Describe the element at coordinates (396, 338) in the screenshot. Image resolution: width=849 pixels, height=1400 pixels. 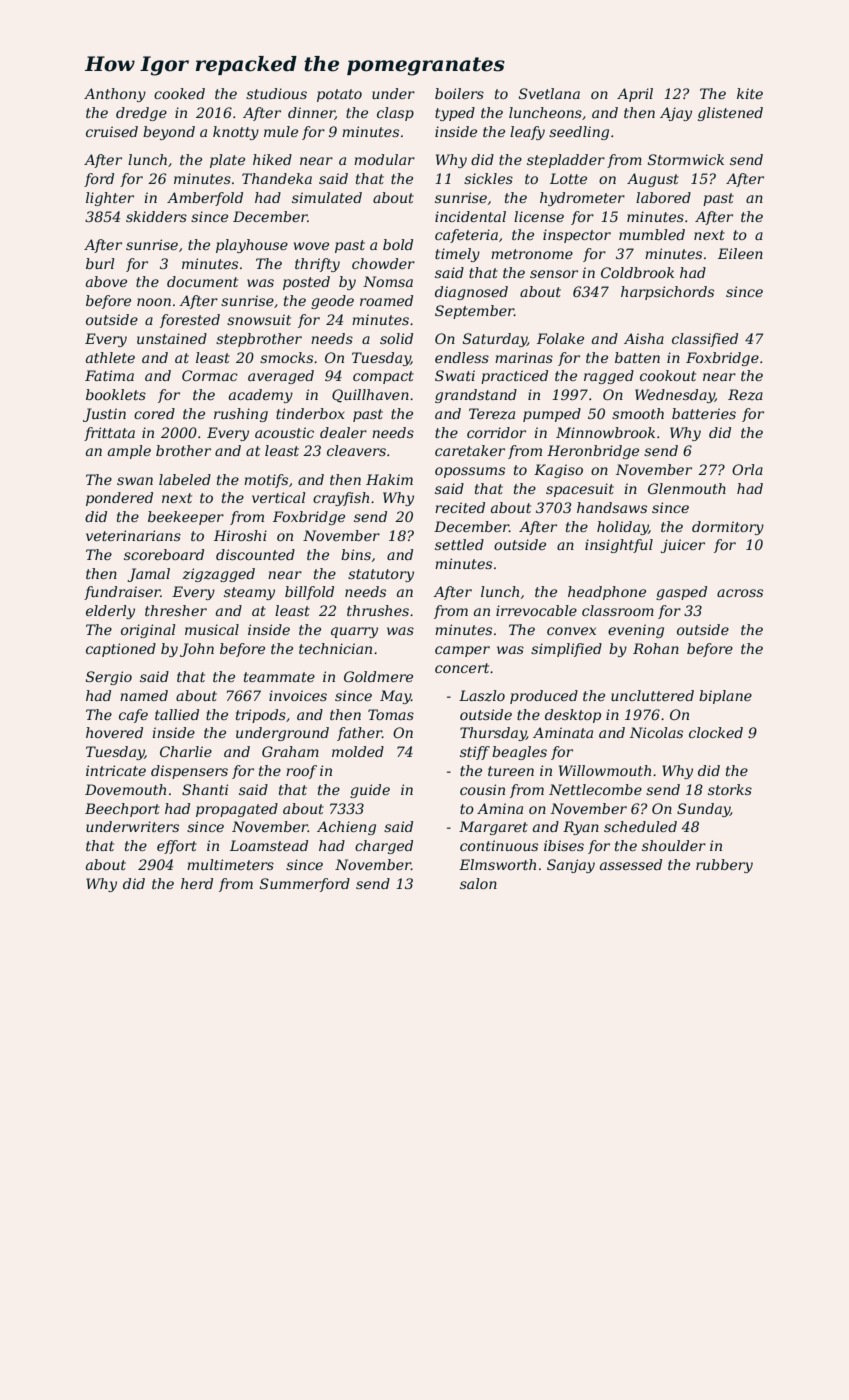
I see `solid` at that location.
